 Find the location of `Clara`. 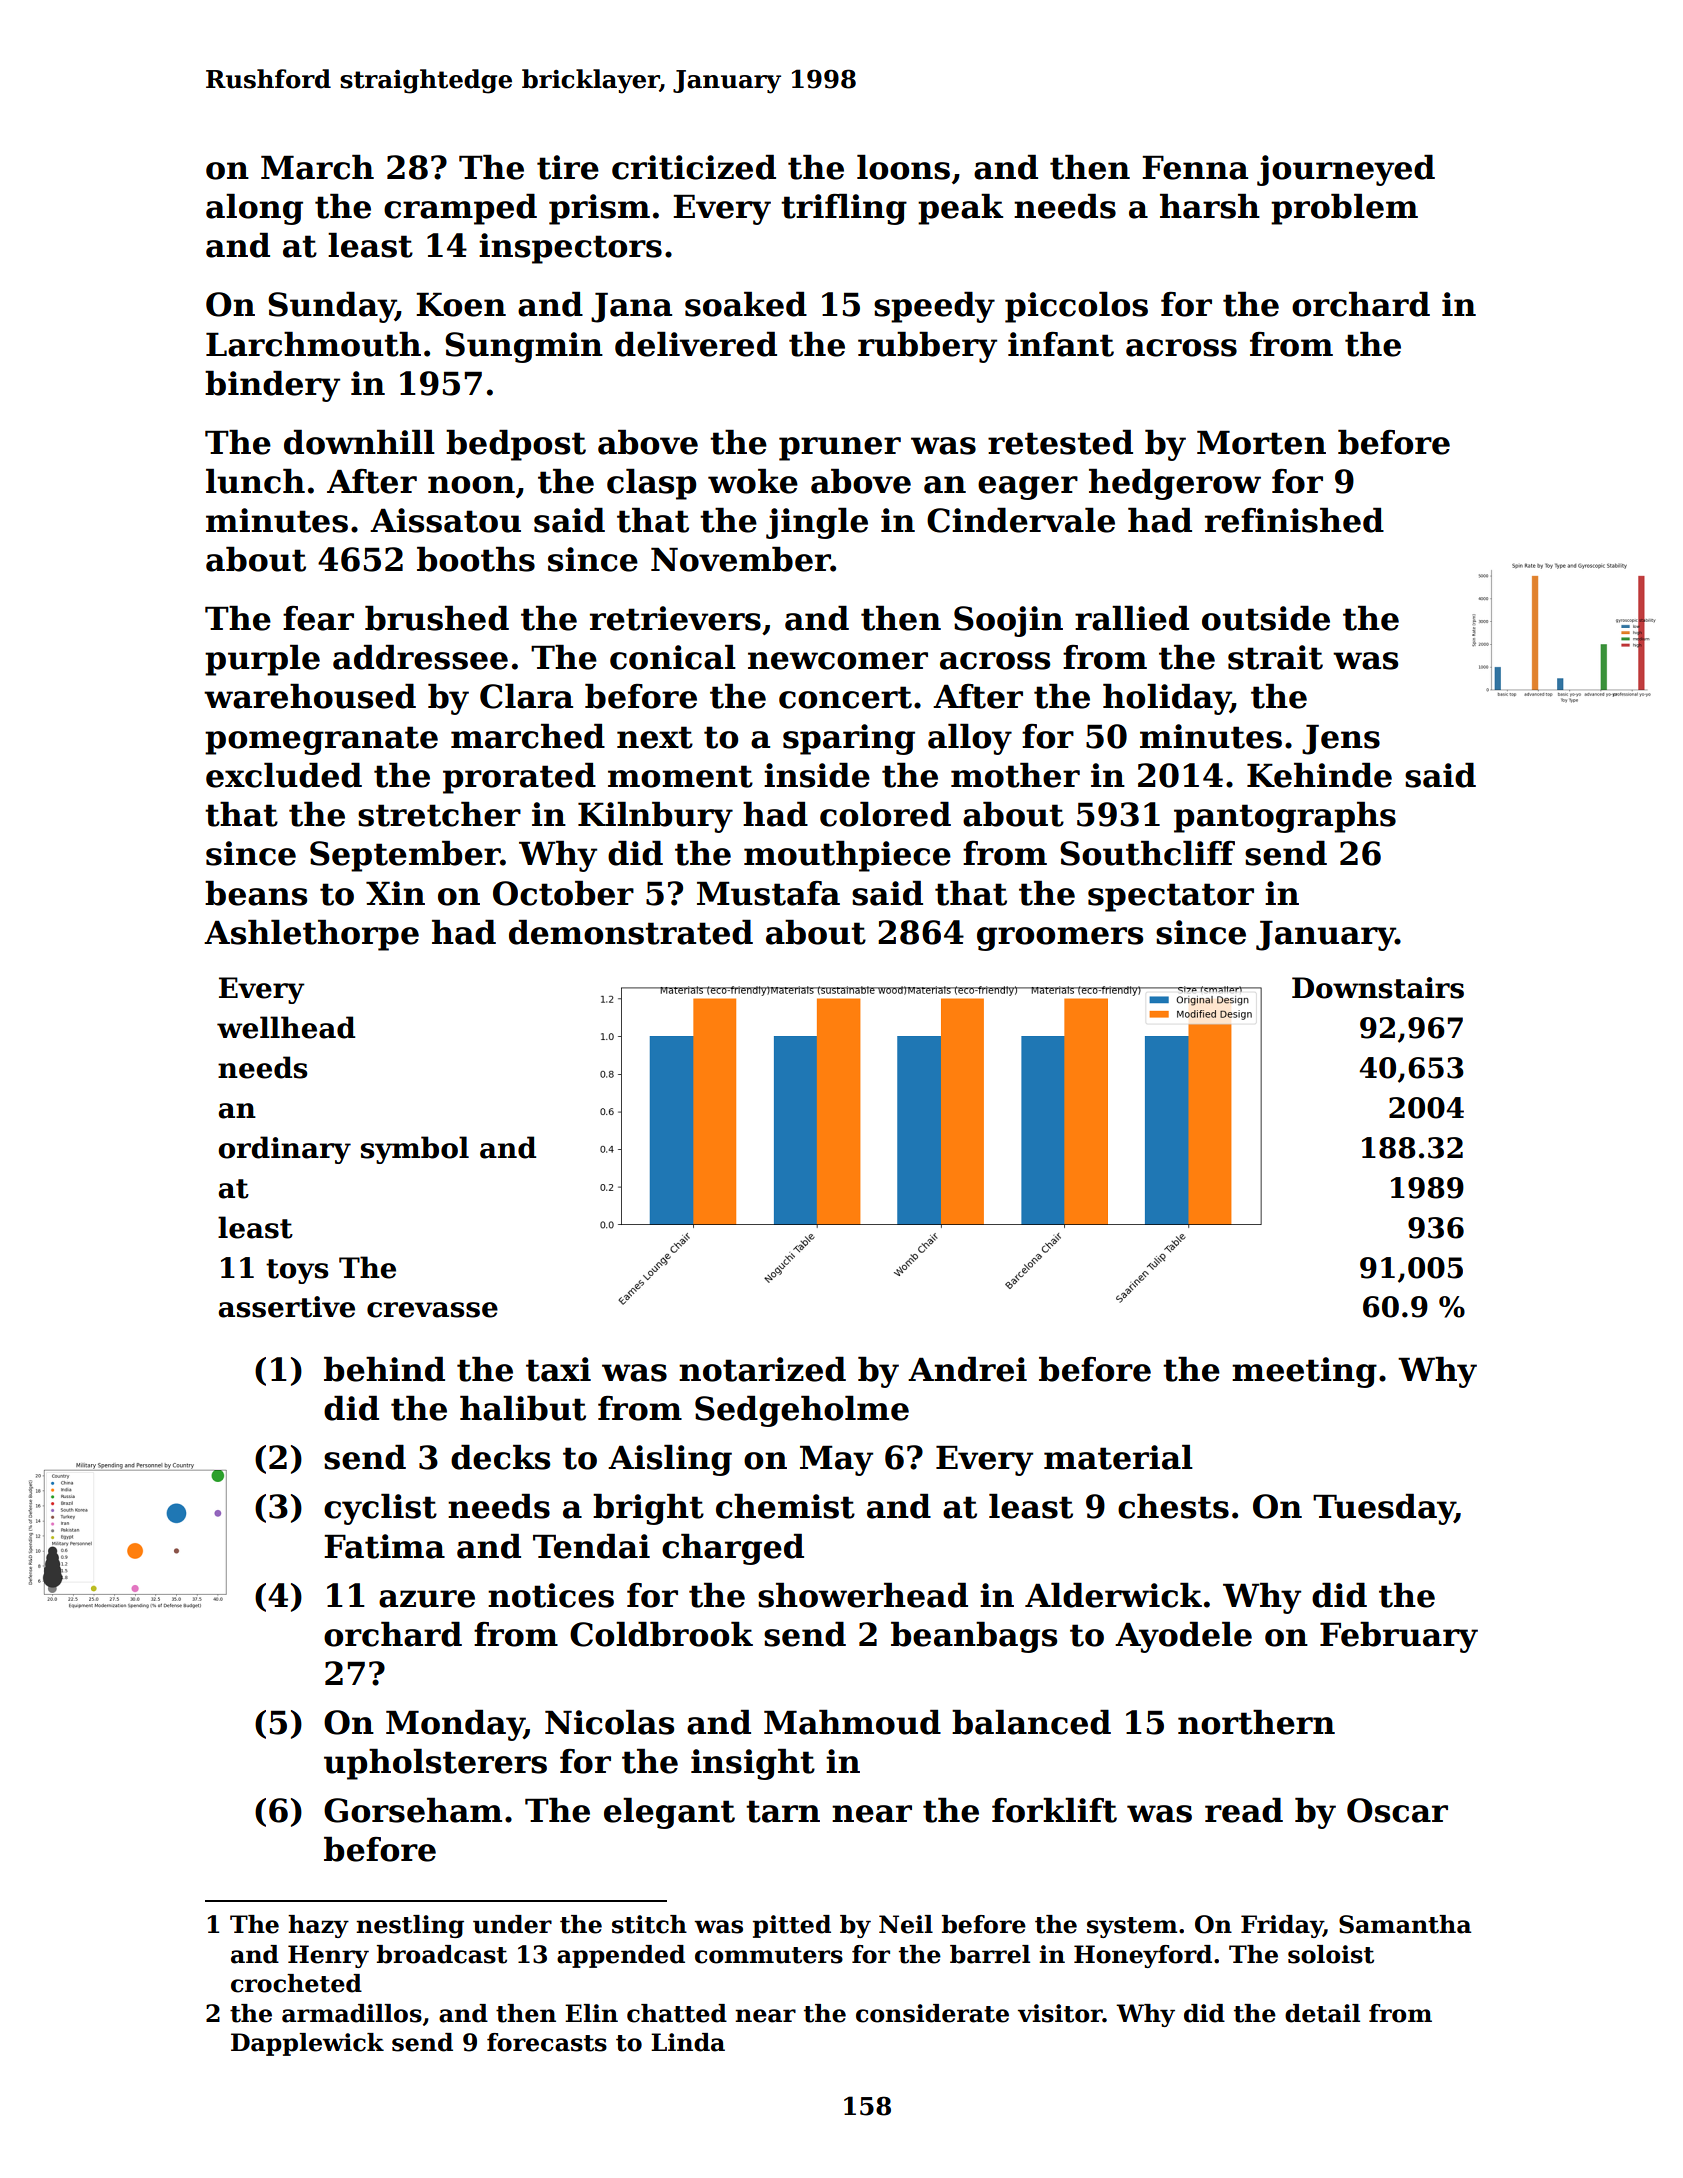

Clara is located at coordinates (526, 696).
